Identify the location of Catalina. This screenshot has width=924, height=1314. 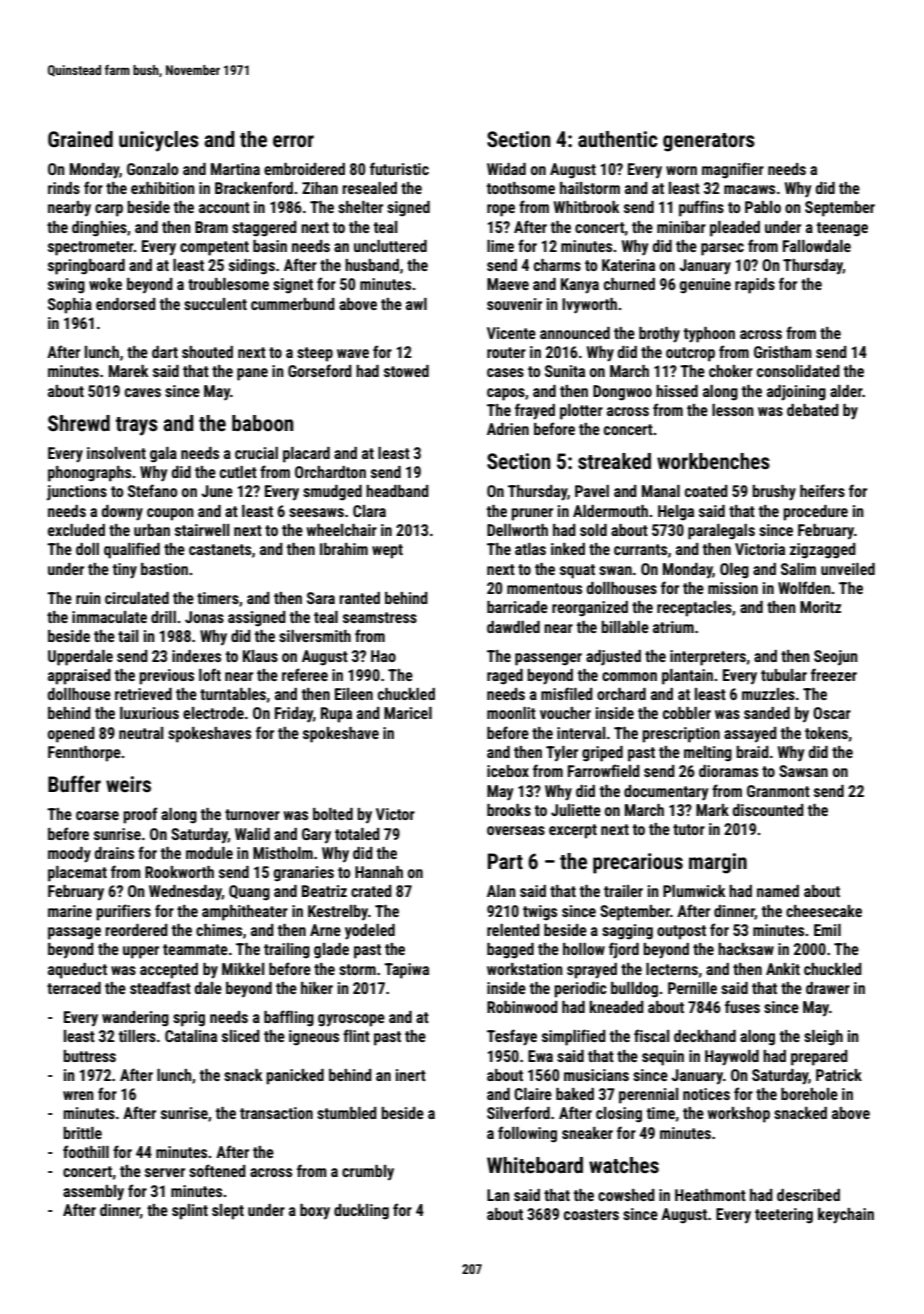
(191, 1036).
